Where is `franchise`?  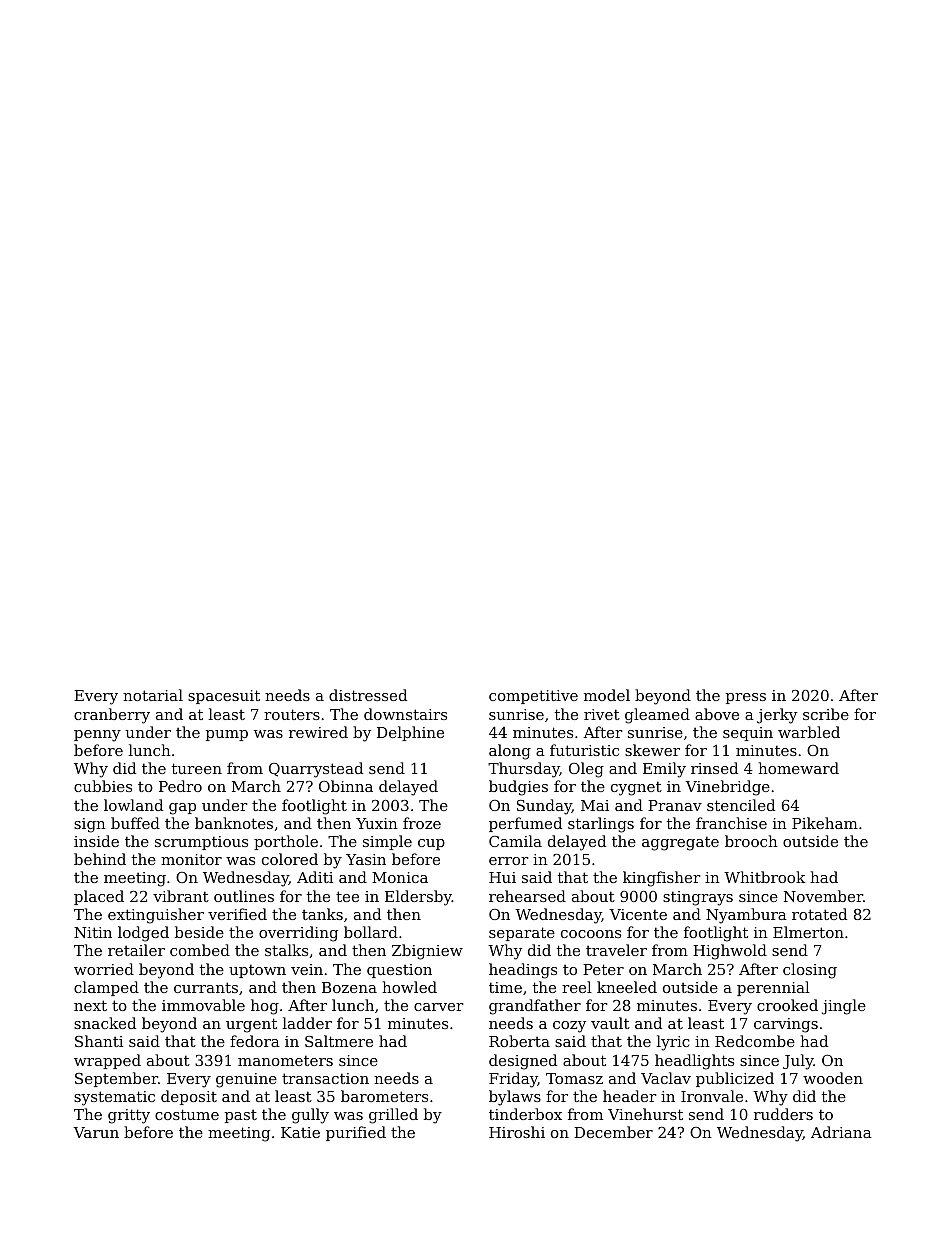 franchise is located at coordinates (731, 823).
